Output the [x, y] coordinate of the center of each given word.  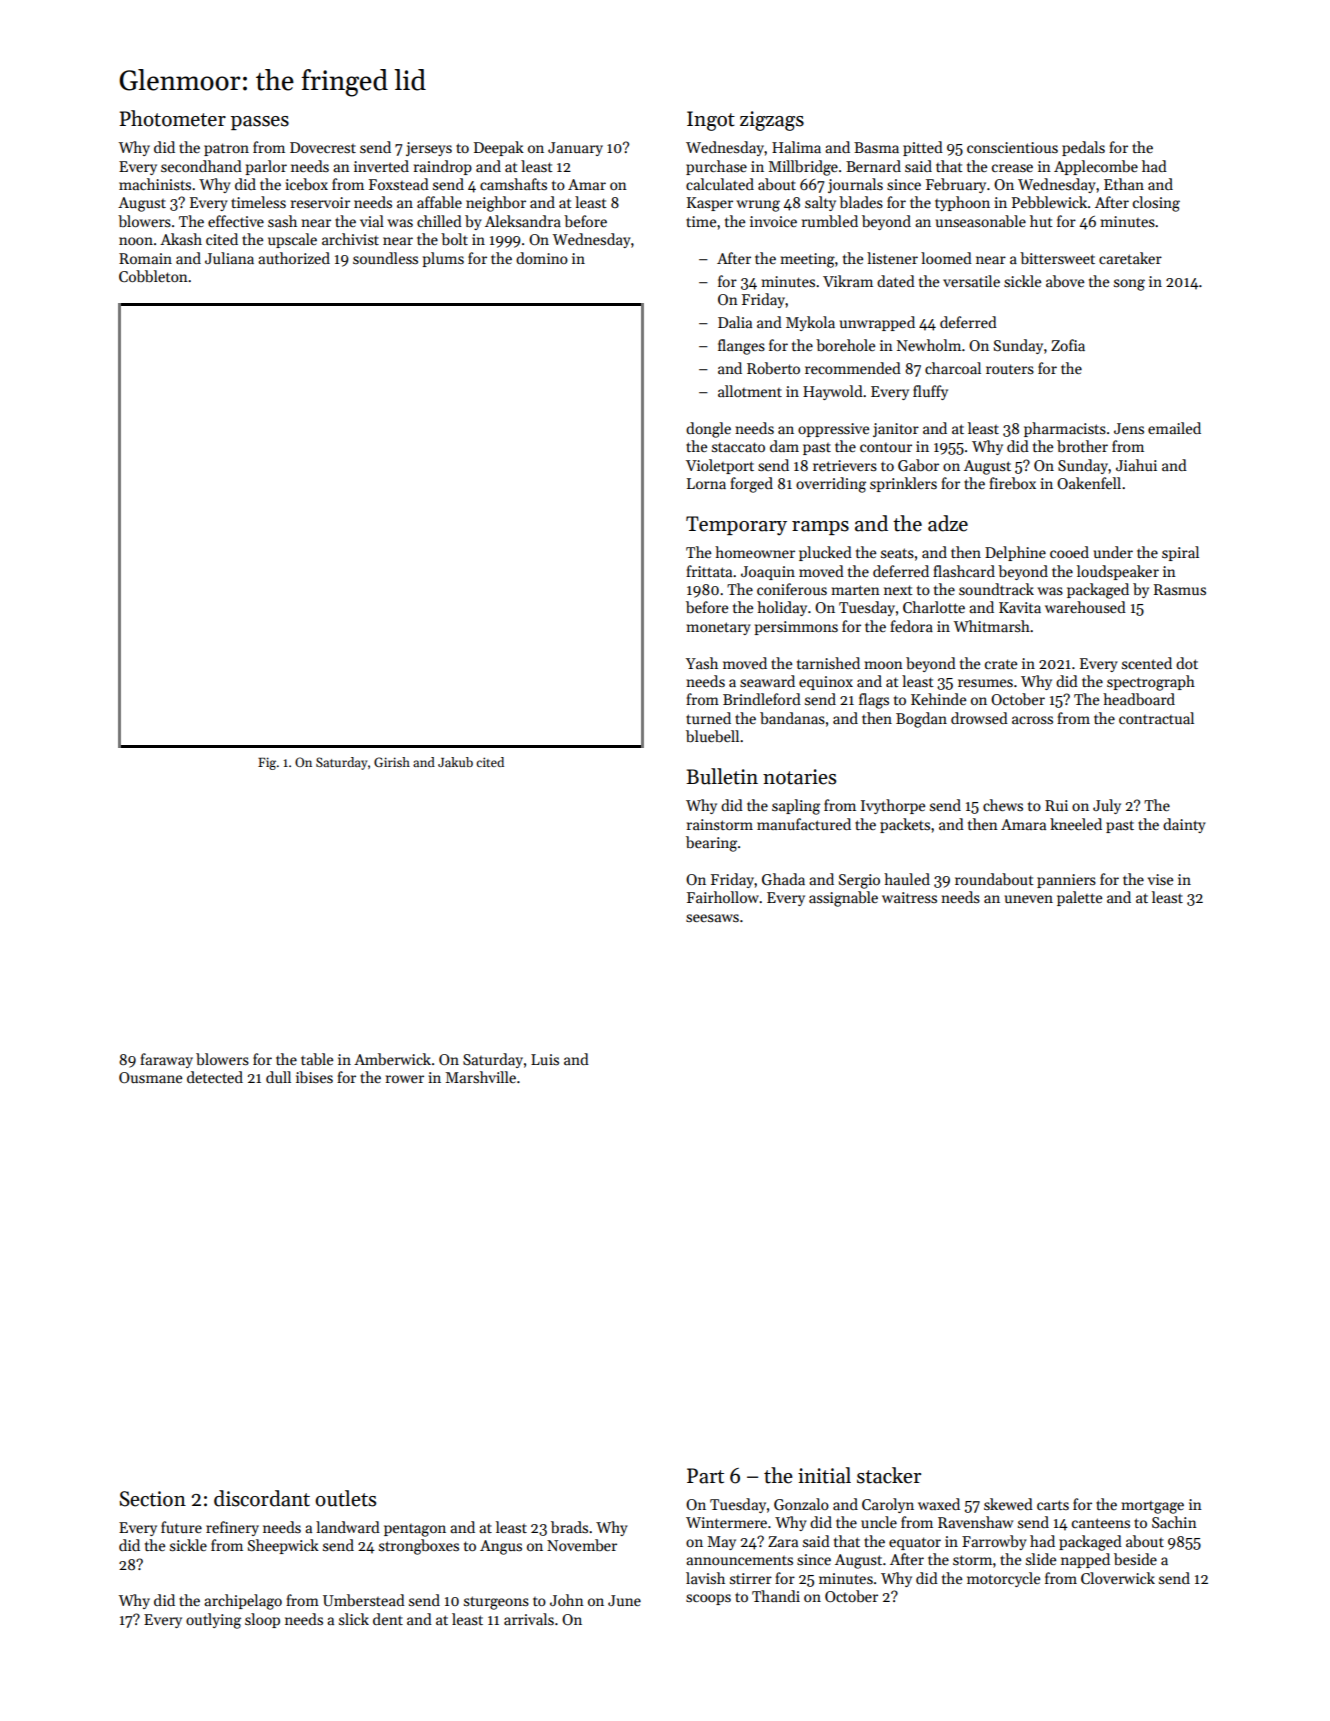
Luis [545, 1059]
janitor [896, 430]
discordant [262, 1498]
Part [705, 1476]
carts [1053, 1505]
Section [152, 1499]
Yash [702, 663]
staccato [738, 447]
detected [215, 1077]
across [1032, 720]
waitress [909, 897]
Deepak [499, 148]
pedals [1083, 148]
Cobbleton [153, 276]
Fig [267, 763]
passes [260, 123]
